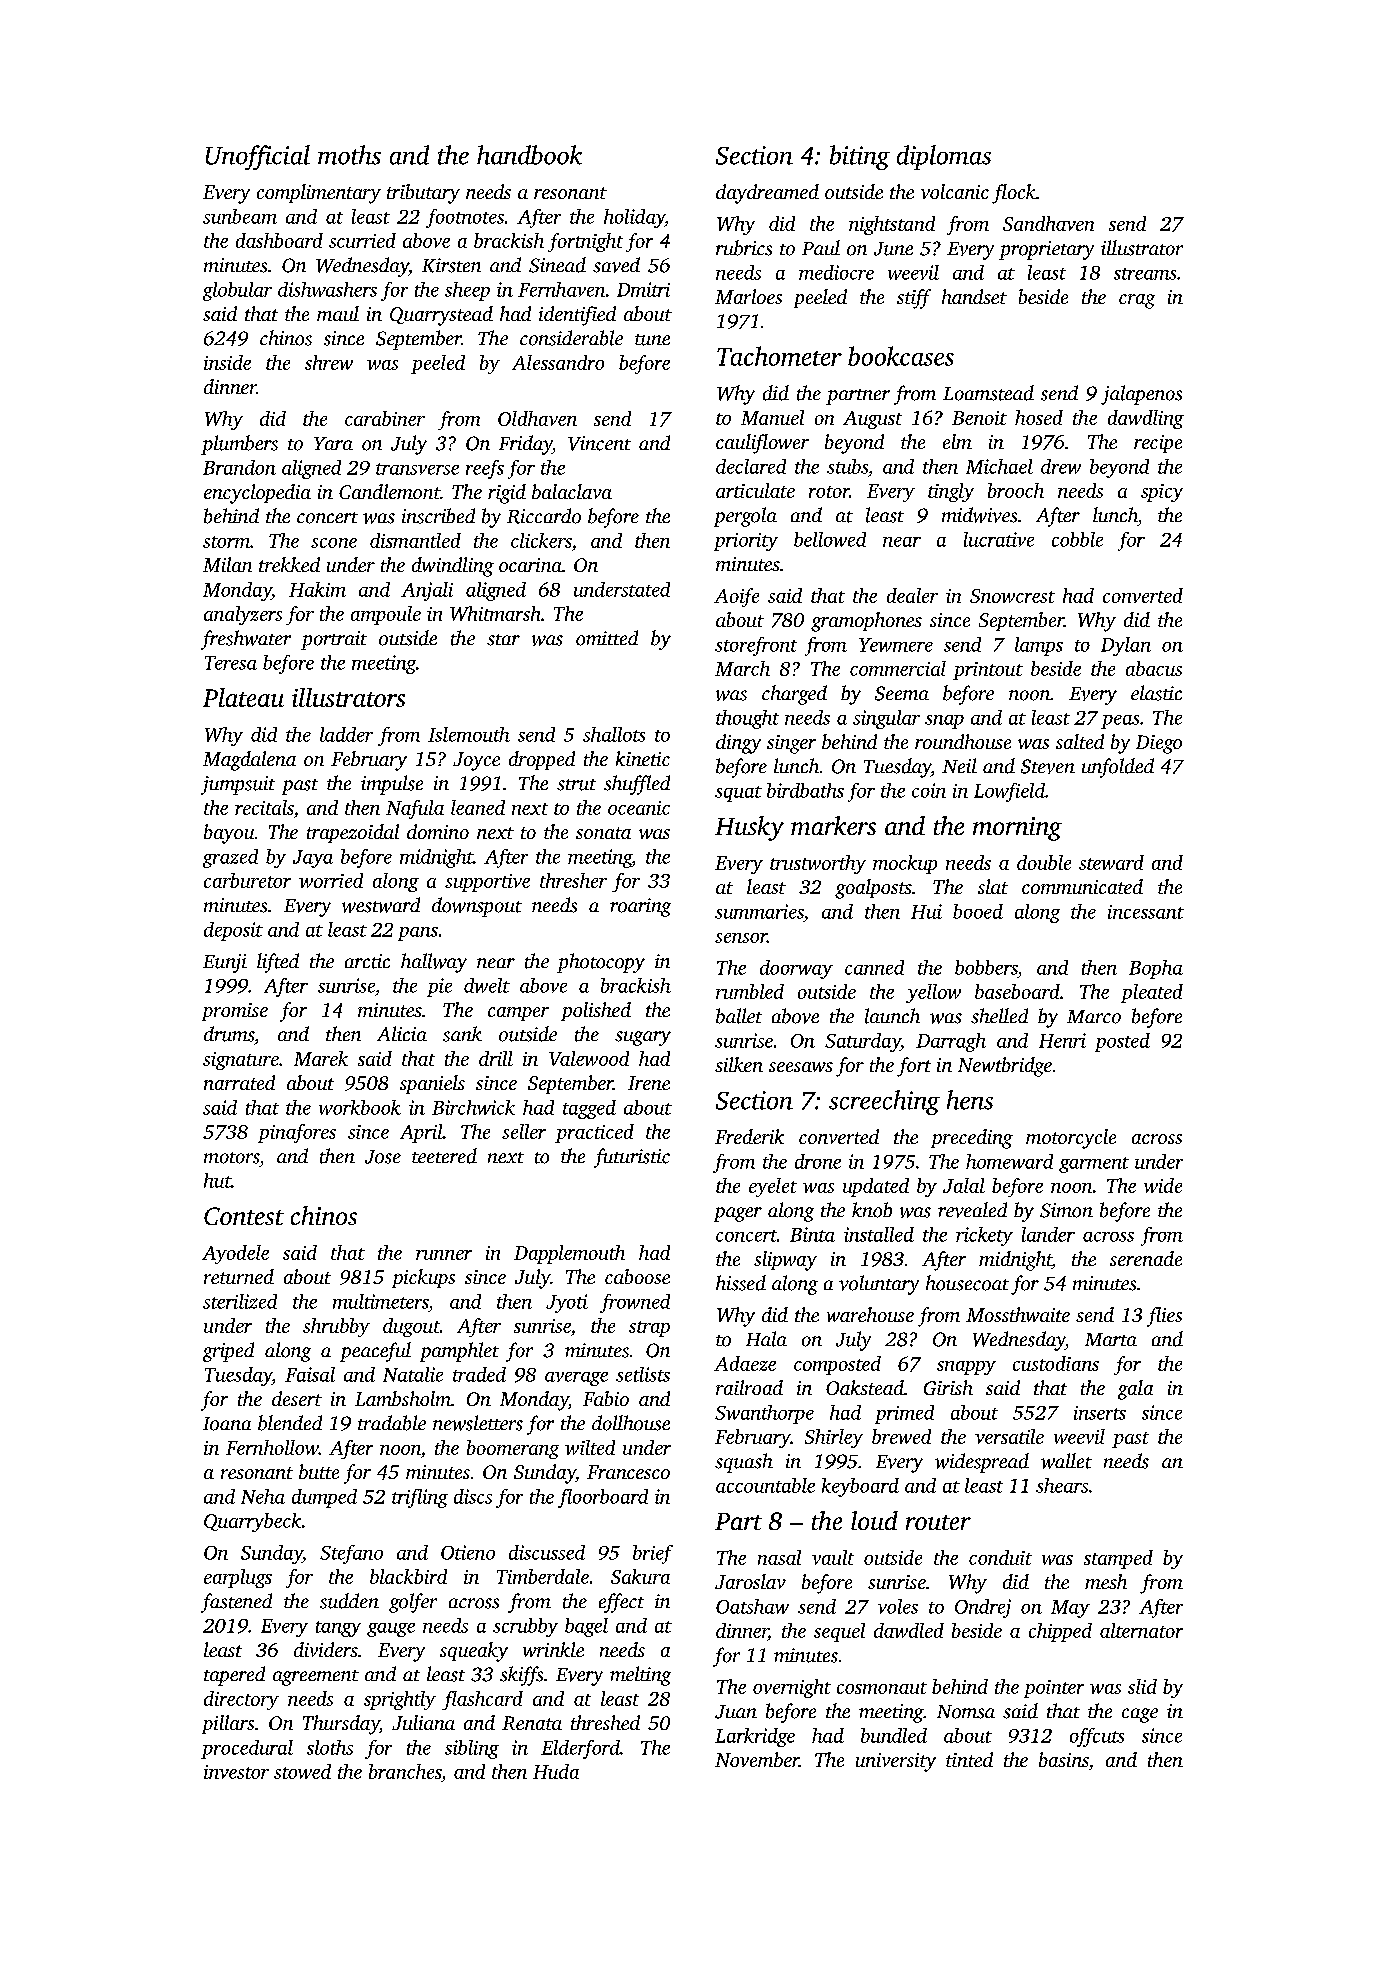 The width and height of the screenshot is (1386, 1969). What do you see at coordinates (576, 1379) in the screenshot?
I see `average` at bounding box center [576, 1379].
